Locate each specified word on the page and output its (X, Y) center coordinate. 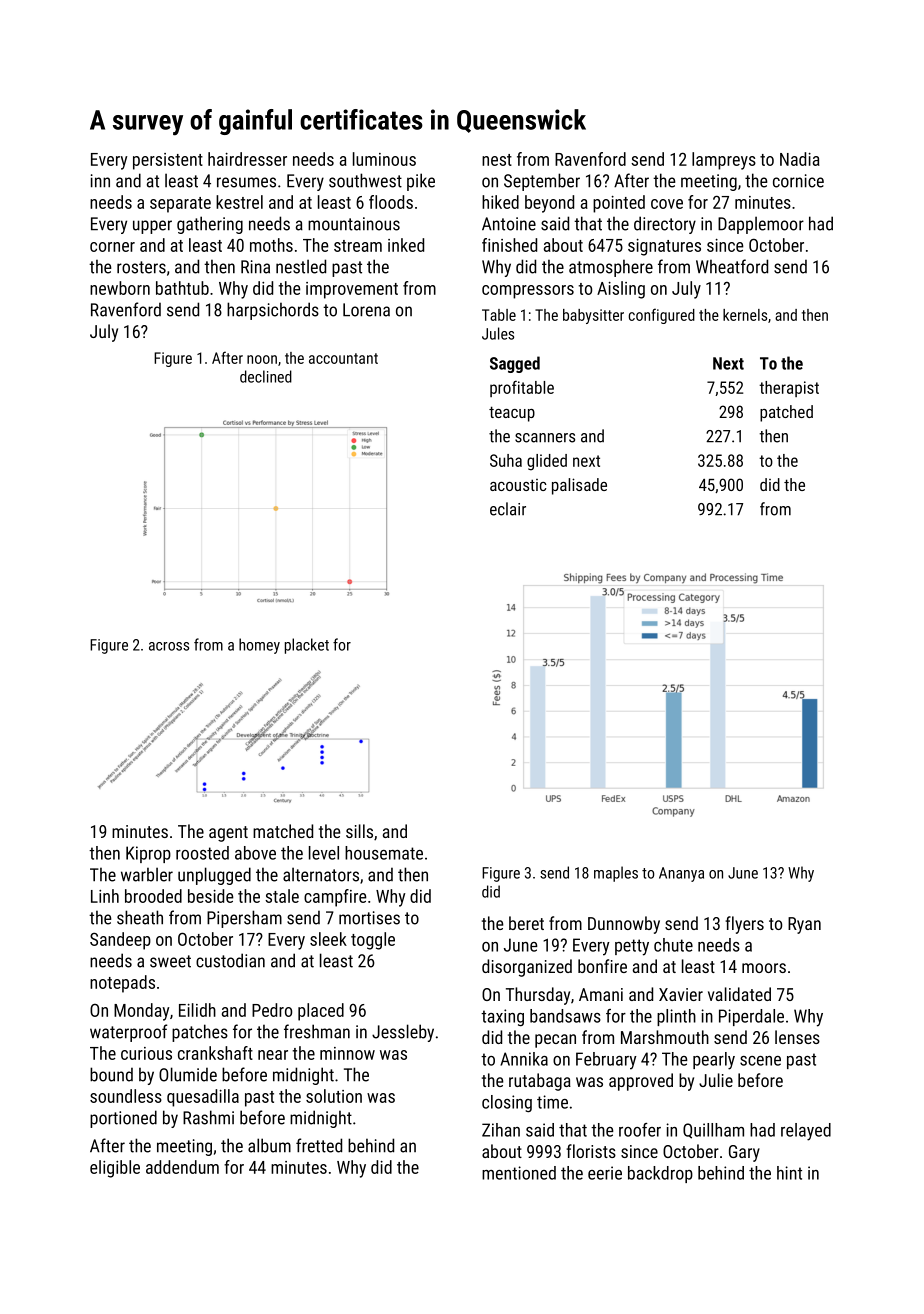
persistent (168, 161)
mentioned (519, 1173)
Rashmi (208, 1117)
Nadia (800, 159)
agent (228, 834)
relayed (806, 1132)
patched (786, 413)
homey (259, 646)
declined (266, 376)
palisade (579, 486)
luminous (384, 159)
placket (307, 646)
